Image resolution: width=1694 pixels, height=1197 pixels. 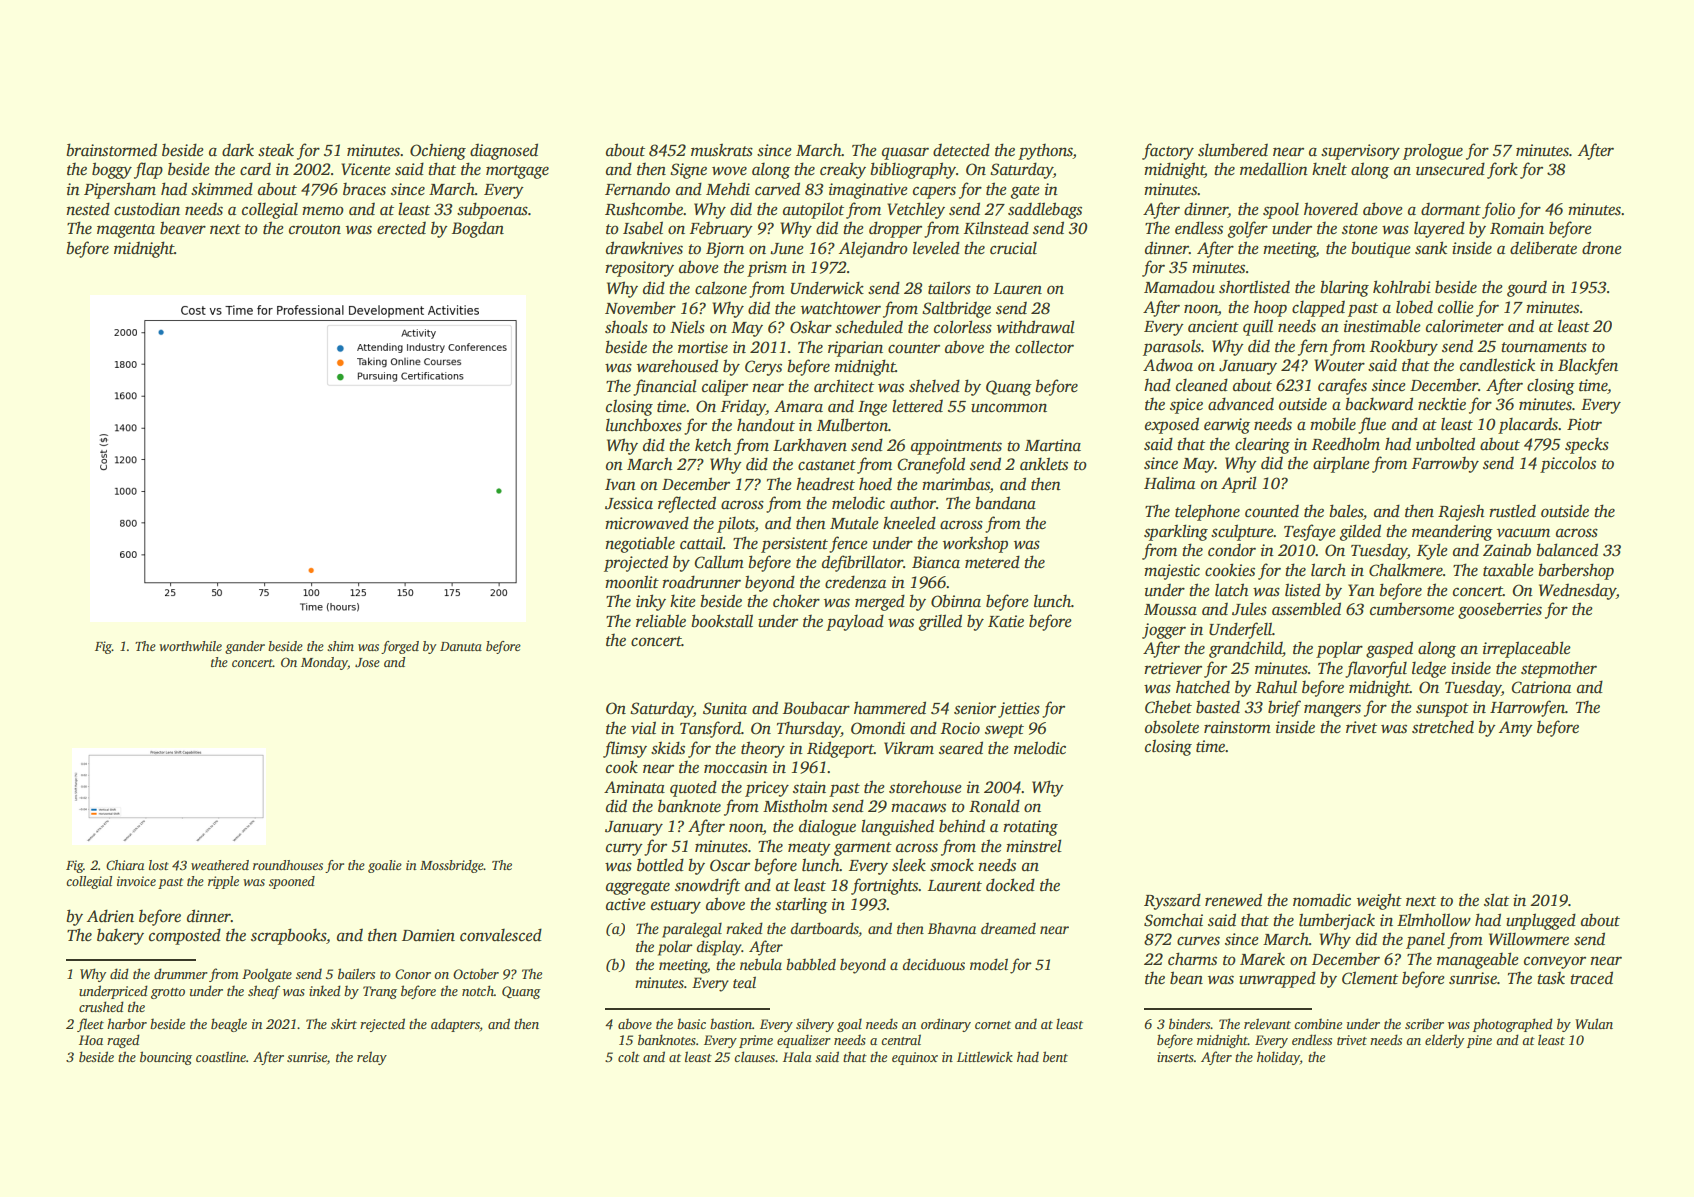 I want to click on worthwhile, so click(x=190, y=646).
